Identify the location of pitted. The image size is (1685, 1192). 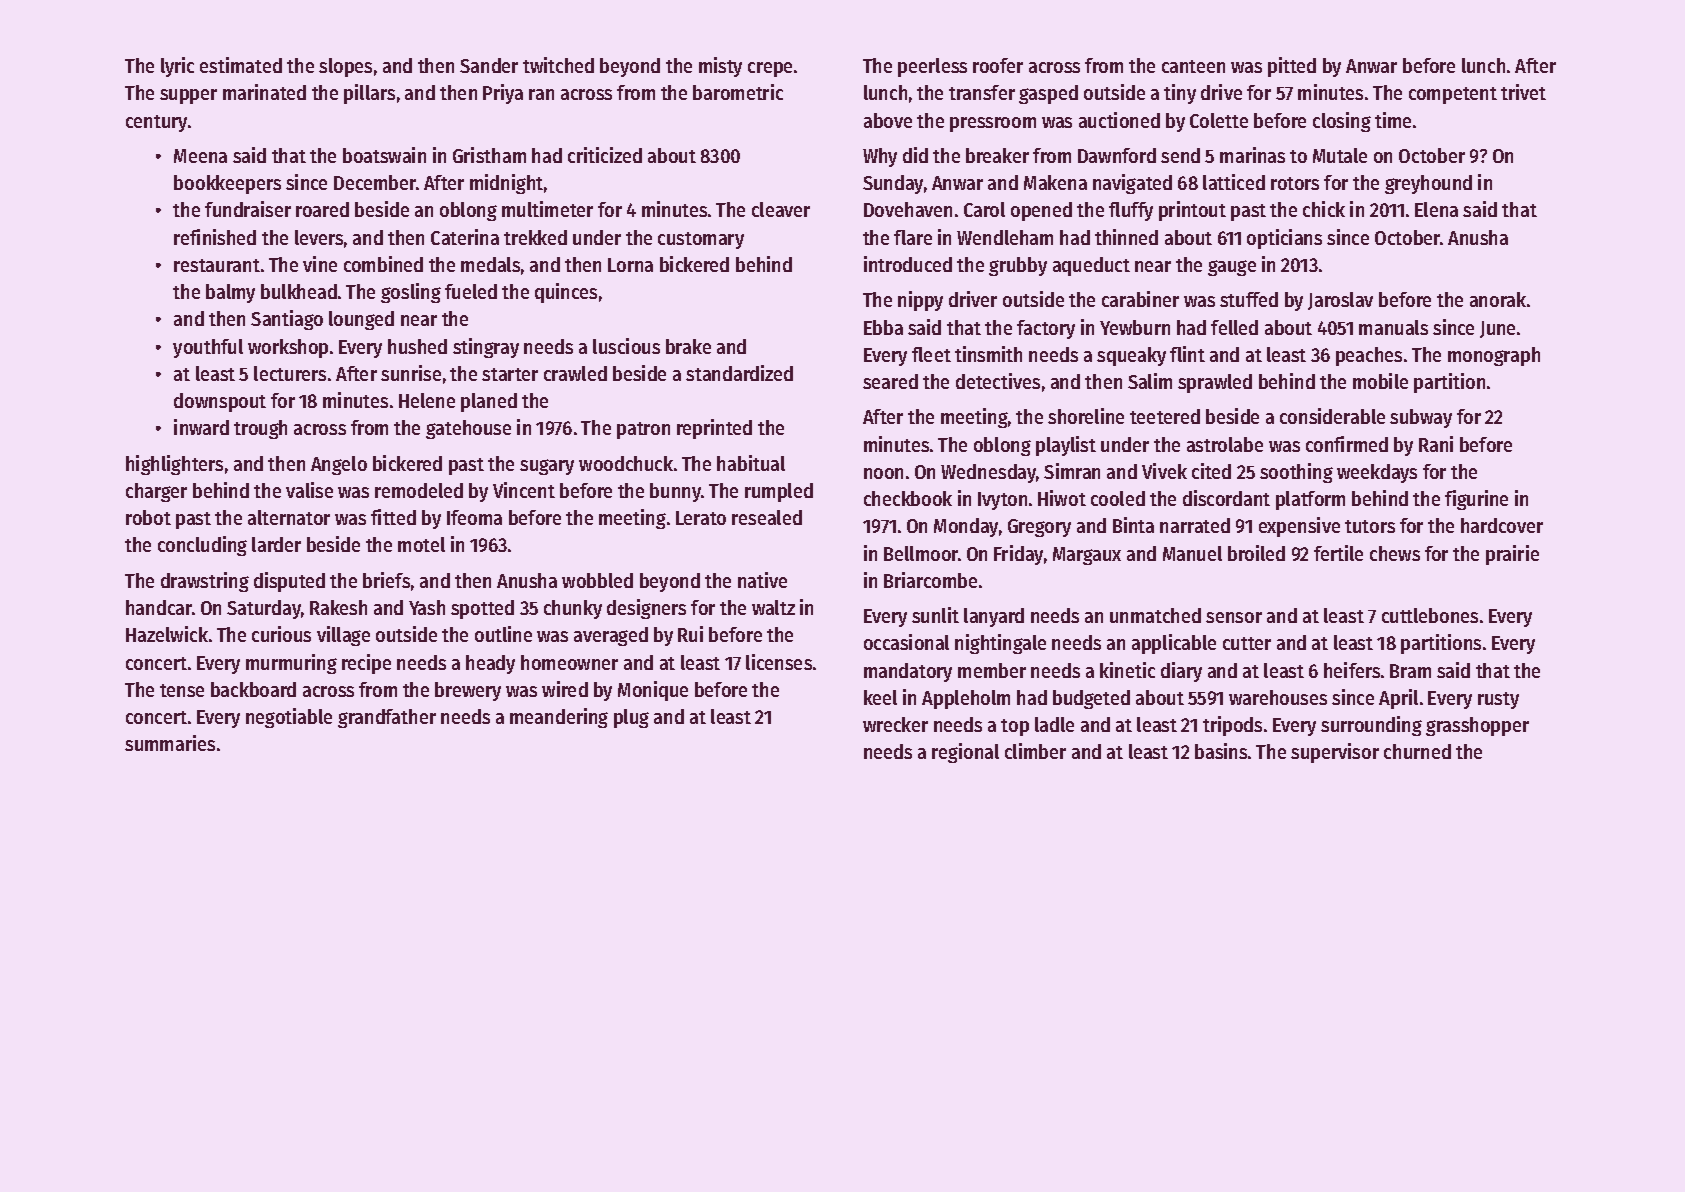
(1292, 67).
